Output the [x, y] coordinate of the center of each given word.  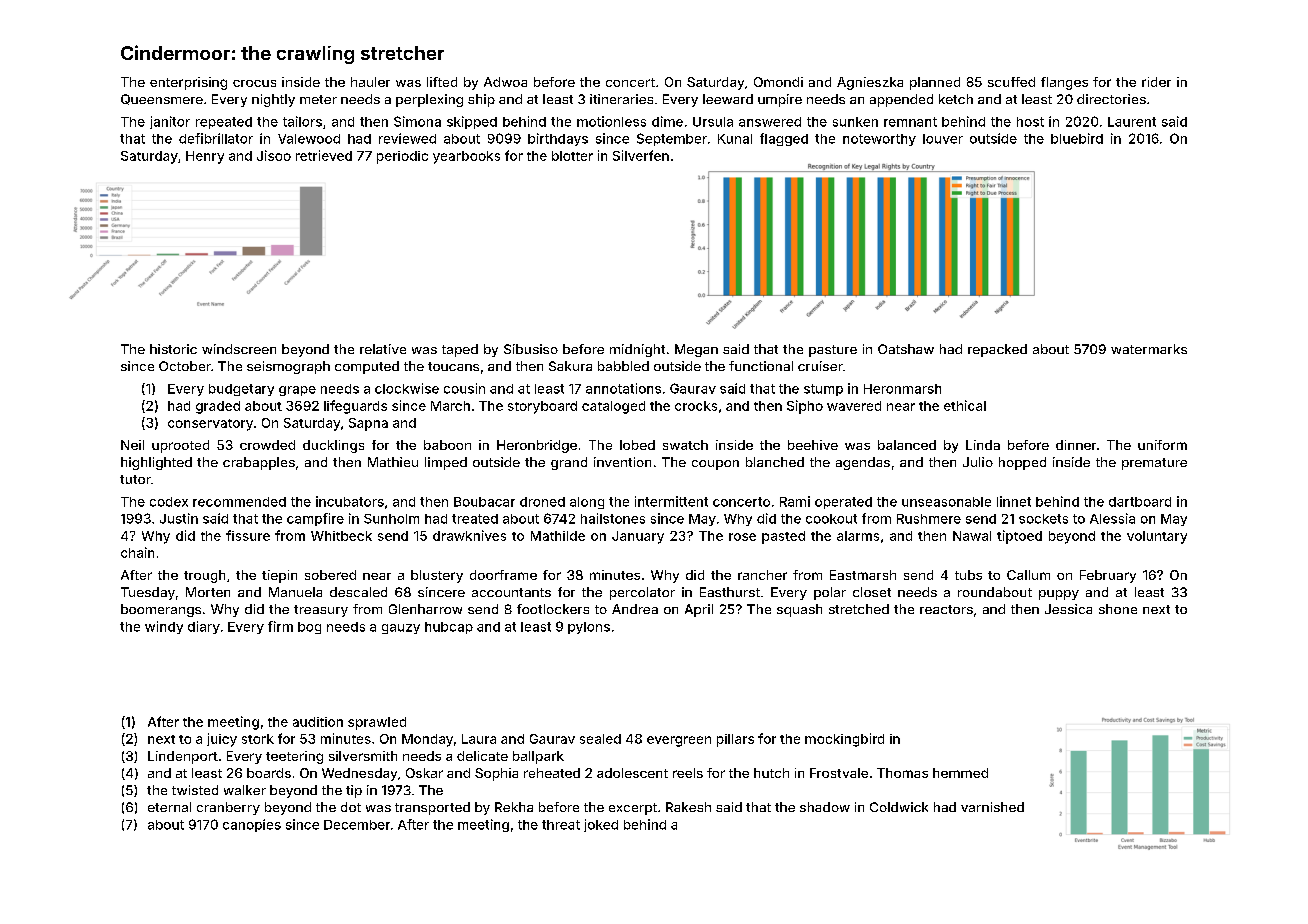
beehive [813, 445]
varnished [992, 807]
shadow [825, 807]
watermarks [1149, 349]
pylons [589, 628]
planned [935, 83]
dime [667, 121]
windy [164, 627]
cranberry [228, 808]
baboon [447, 445]
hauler [370, 82]
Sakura [570, 366]
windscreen [239, 349]
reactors [946, 609]
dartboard [1140, 502]
